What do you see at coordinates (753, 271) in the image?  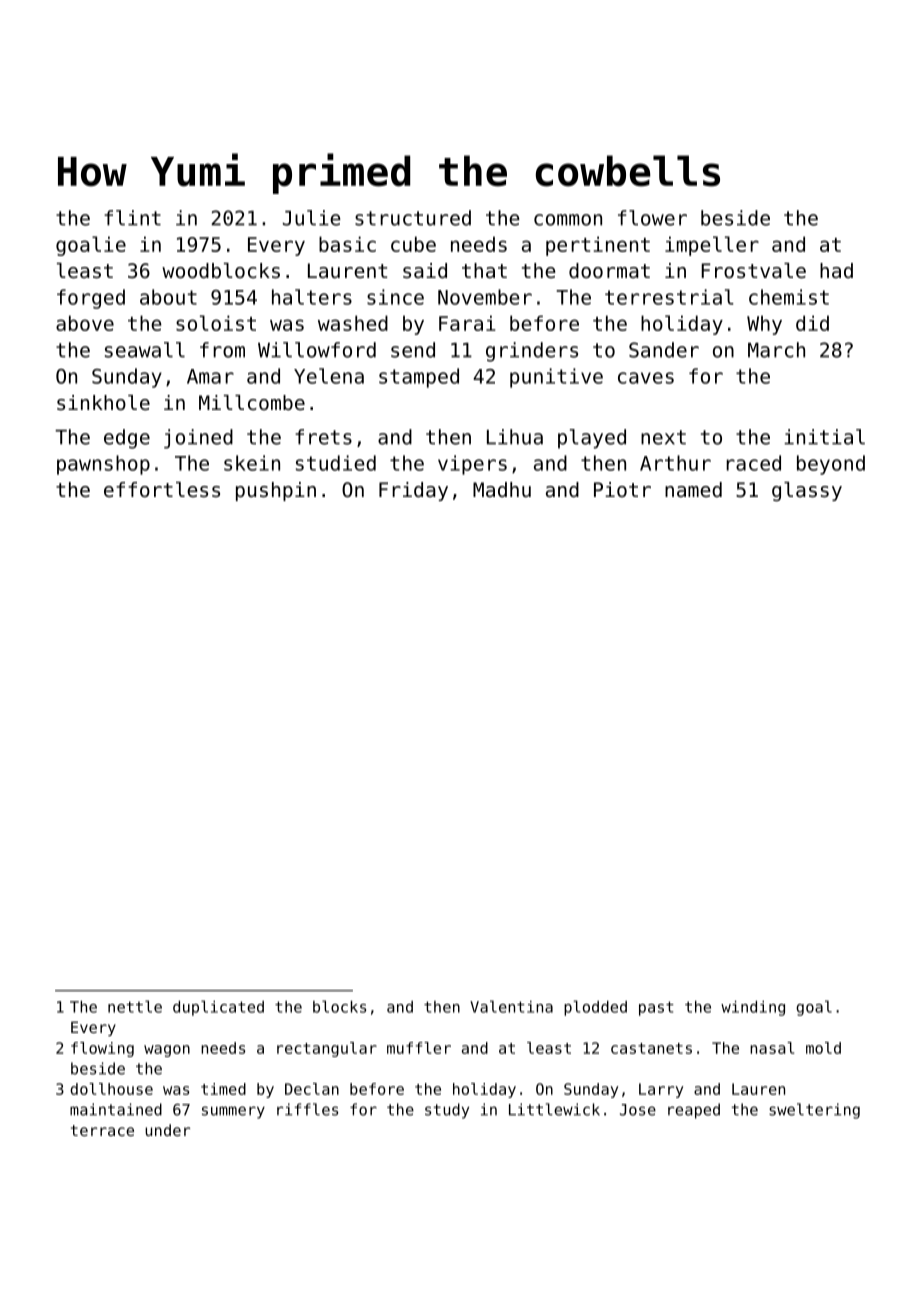 I see `Frostvale` at bounding box center [753, 271].
